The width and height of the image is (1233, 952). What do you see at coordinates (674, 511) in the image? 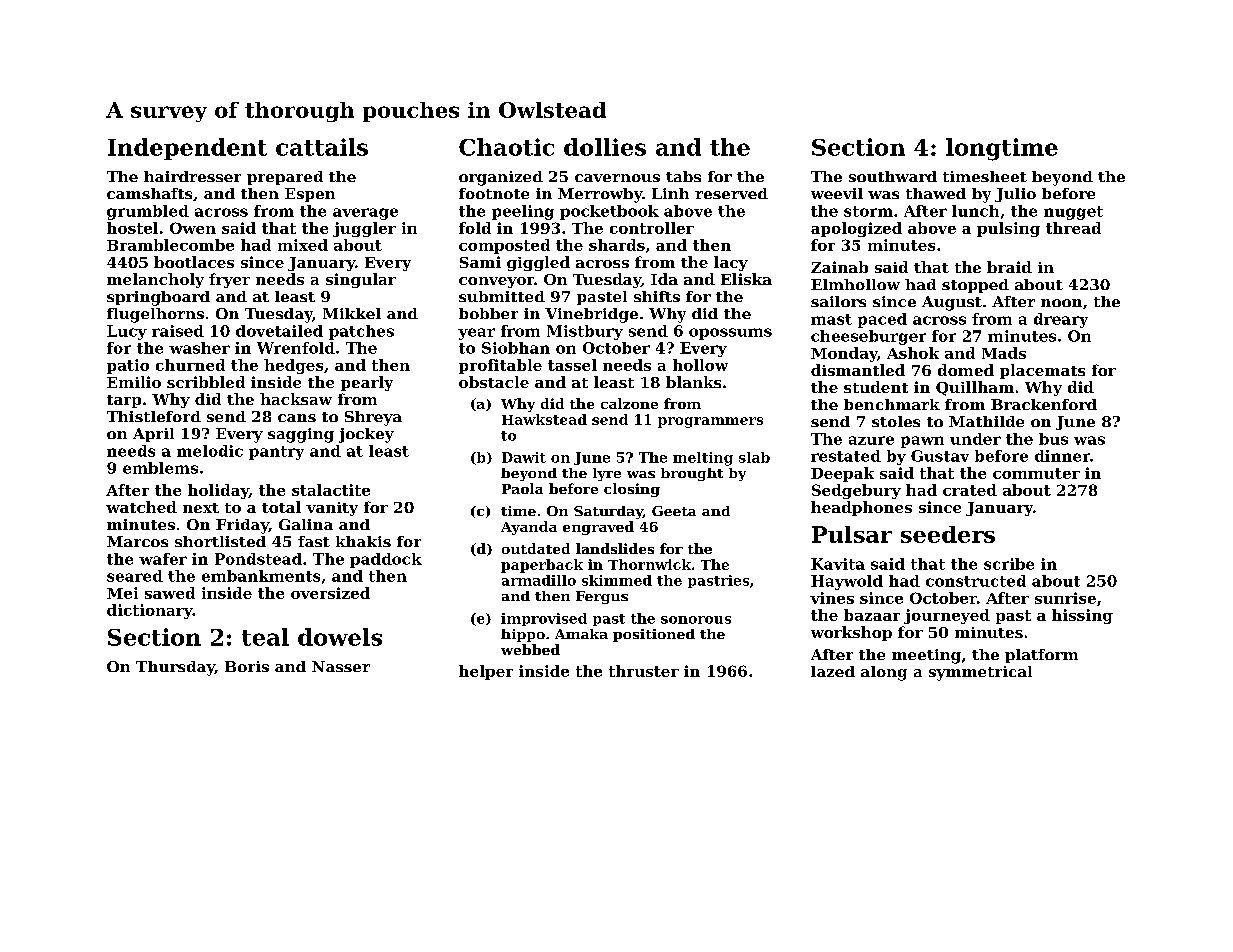
I see `Geeta` at bounding box center [674, 511].
